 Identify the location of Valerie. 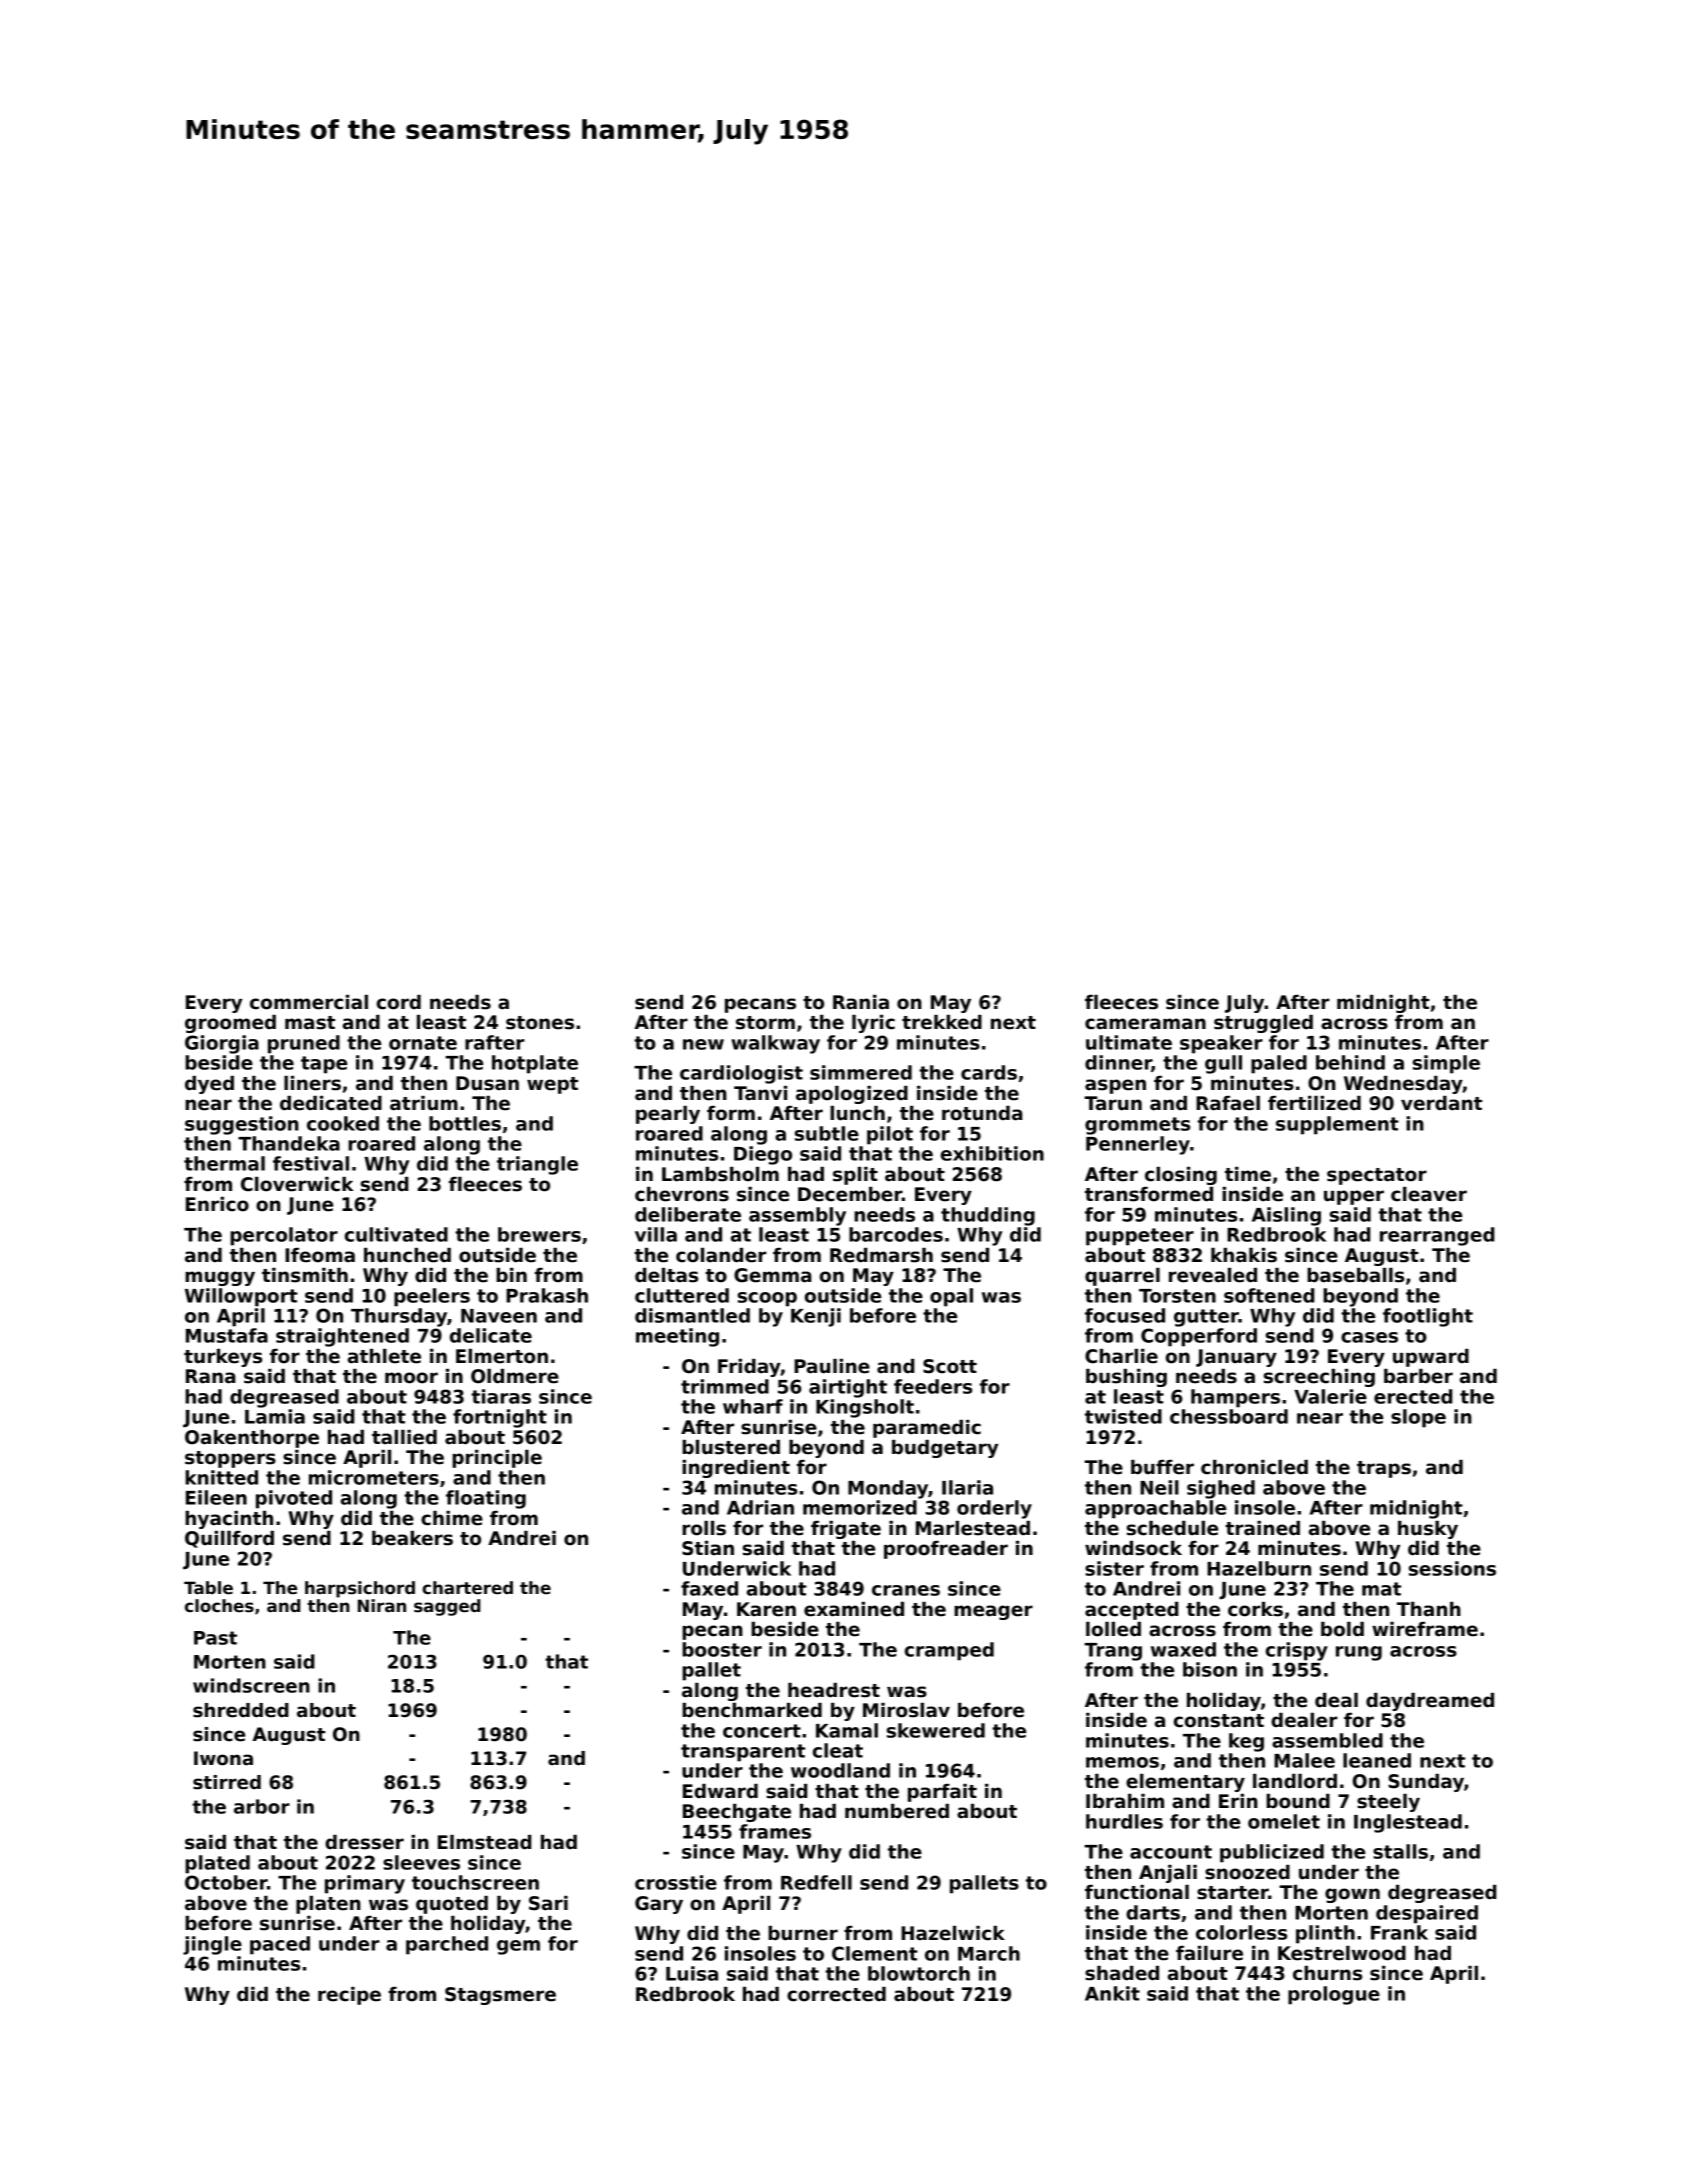
(1330, 1396).
